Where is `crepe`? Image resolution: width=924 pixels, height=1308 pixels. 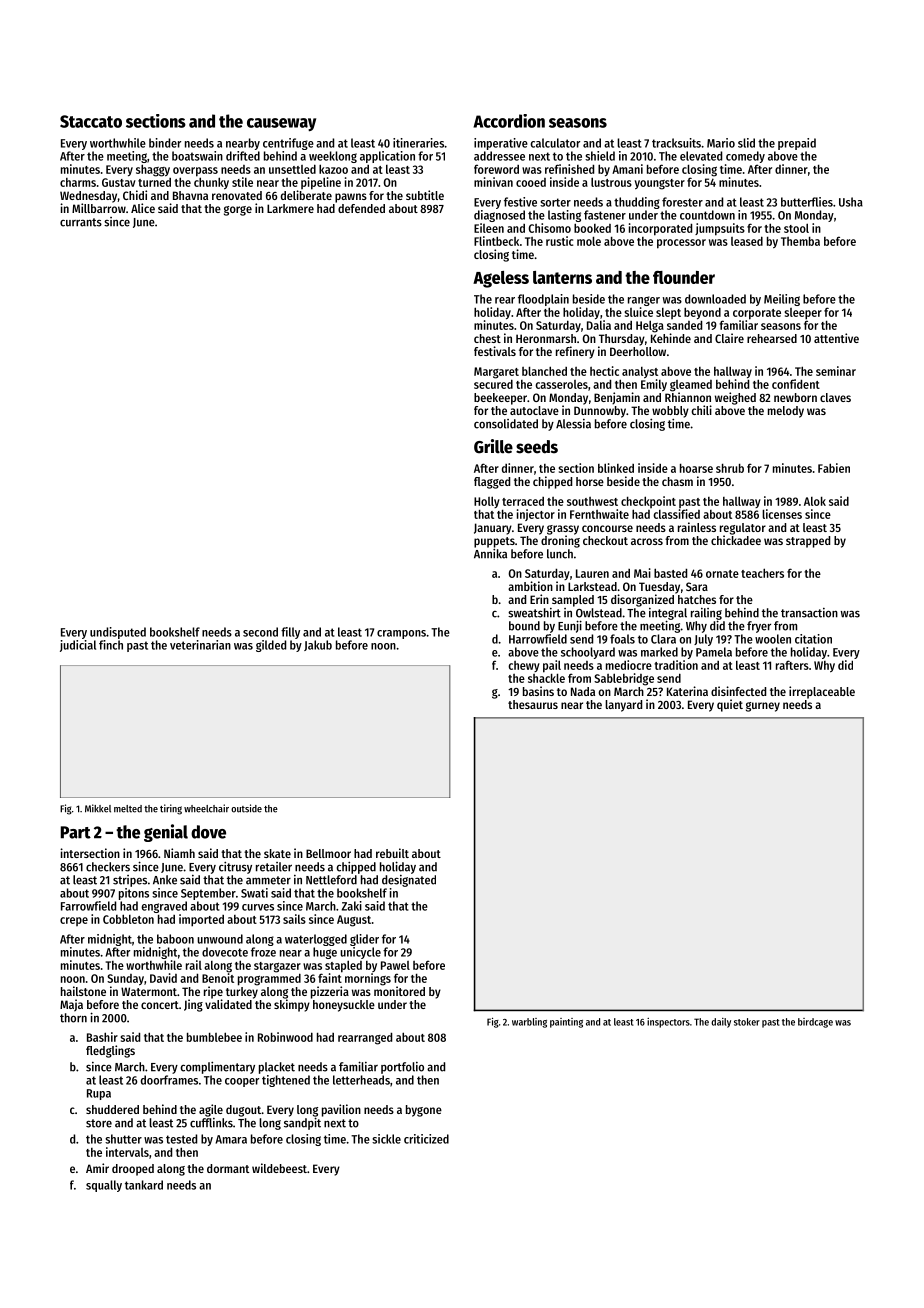 crepe is located at coordinates (74, 921).
